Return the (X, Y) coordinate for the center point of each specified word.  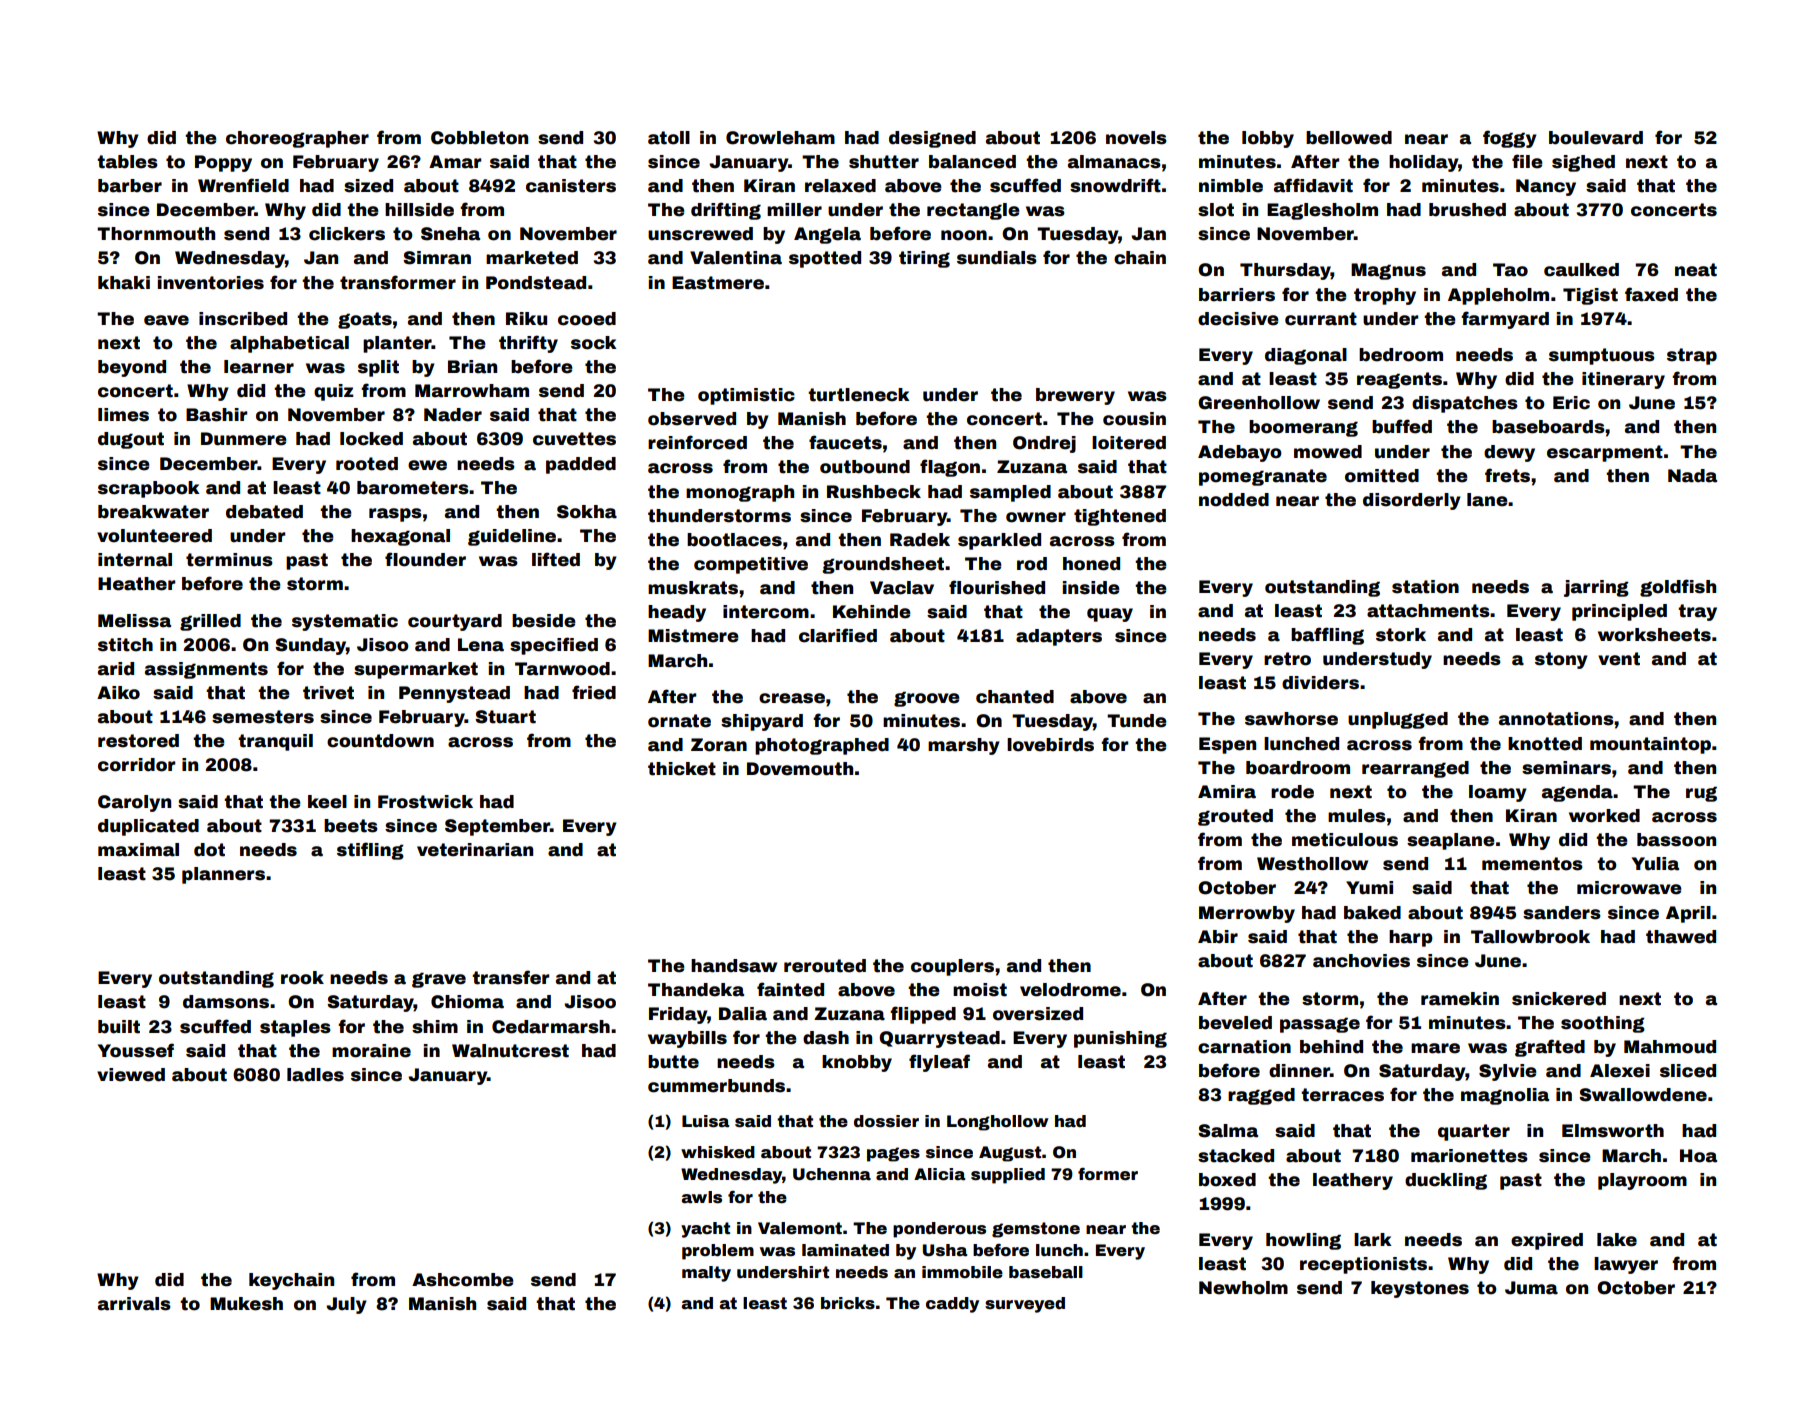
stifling (370, 851)
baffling (1327, 636)
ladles (315, 1075)
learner (259, 367)
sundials (997, 258)
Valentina (736, 258)
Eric (1571, 403)
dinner (1299, 1071)
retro (1287, 659)
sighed (1583, 163)
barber (130, 186)
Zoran (719, 745)
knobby (857, 1063)
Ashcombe (462, 1280)
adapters (1059, 637)
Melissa (134, 621)
